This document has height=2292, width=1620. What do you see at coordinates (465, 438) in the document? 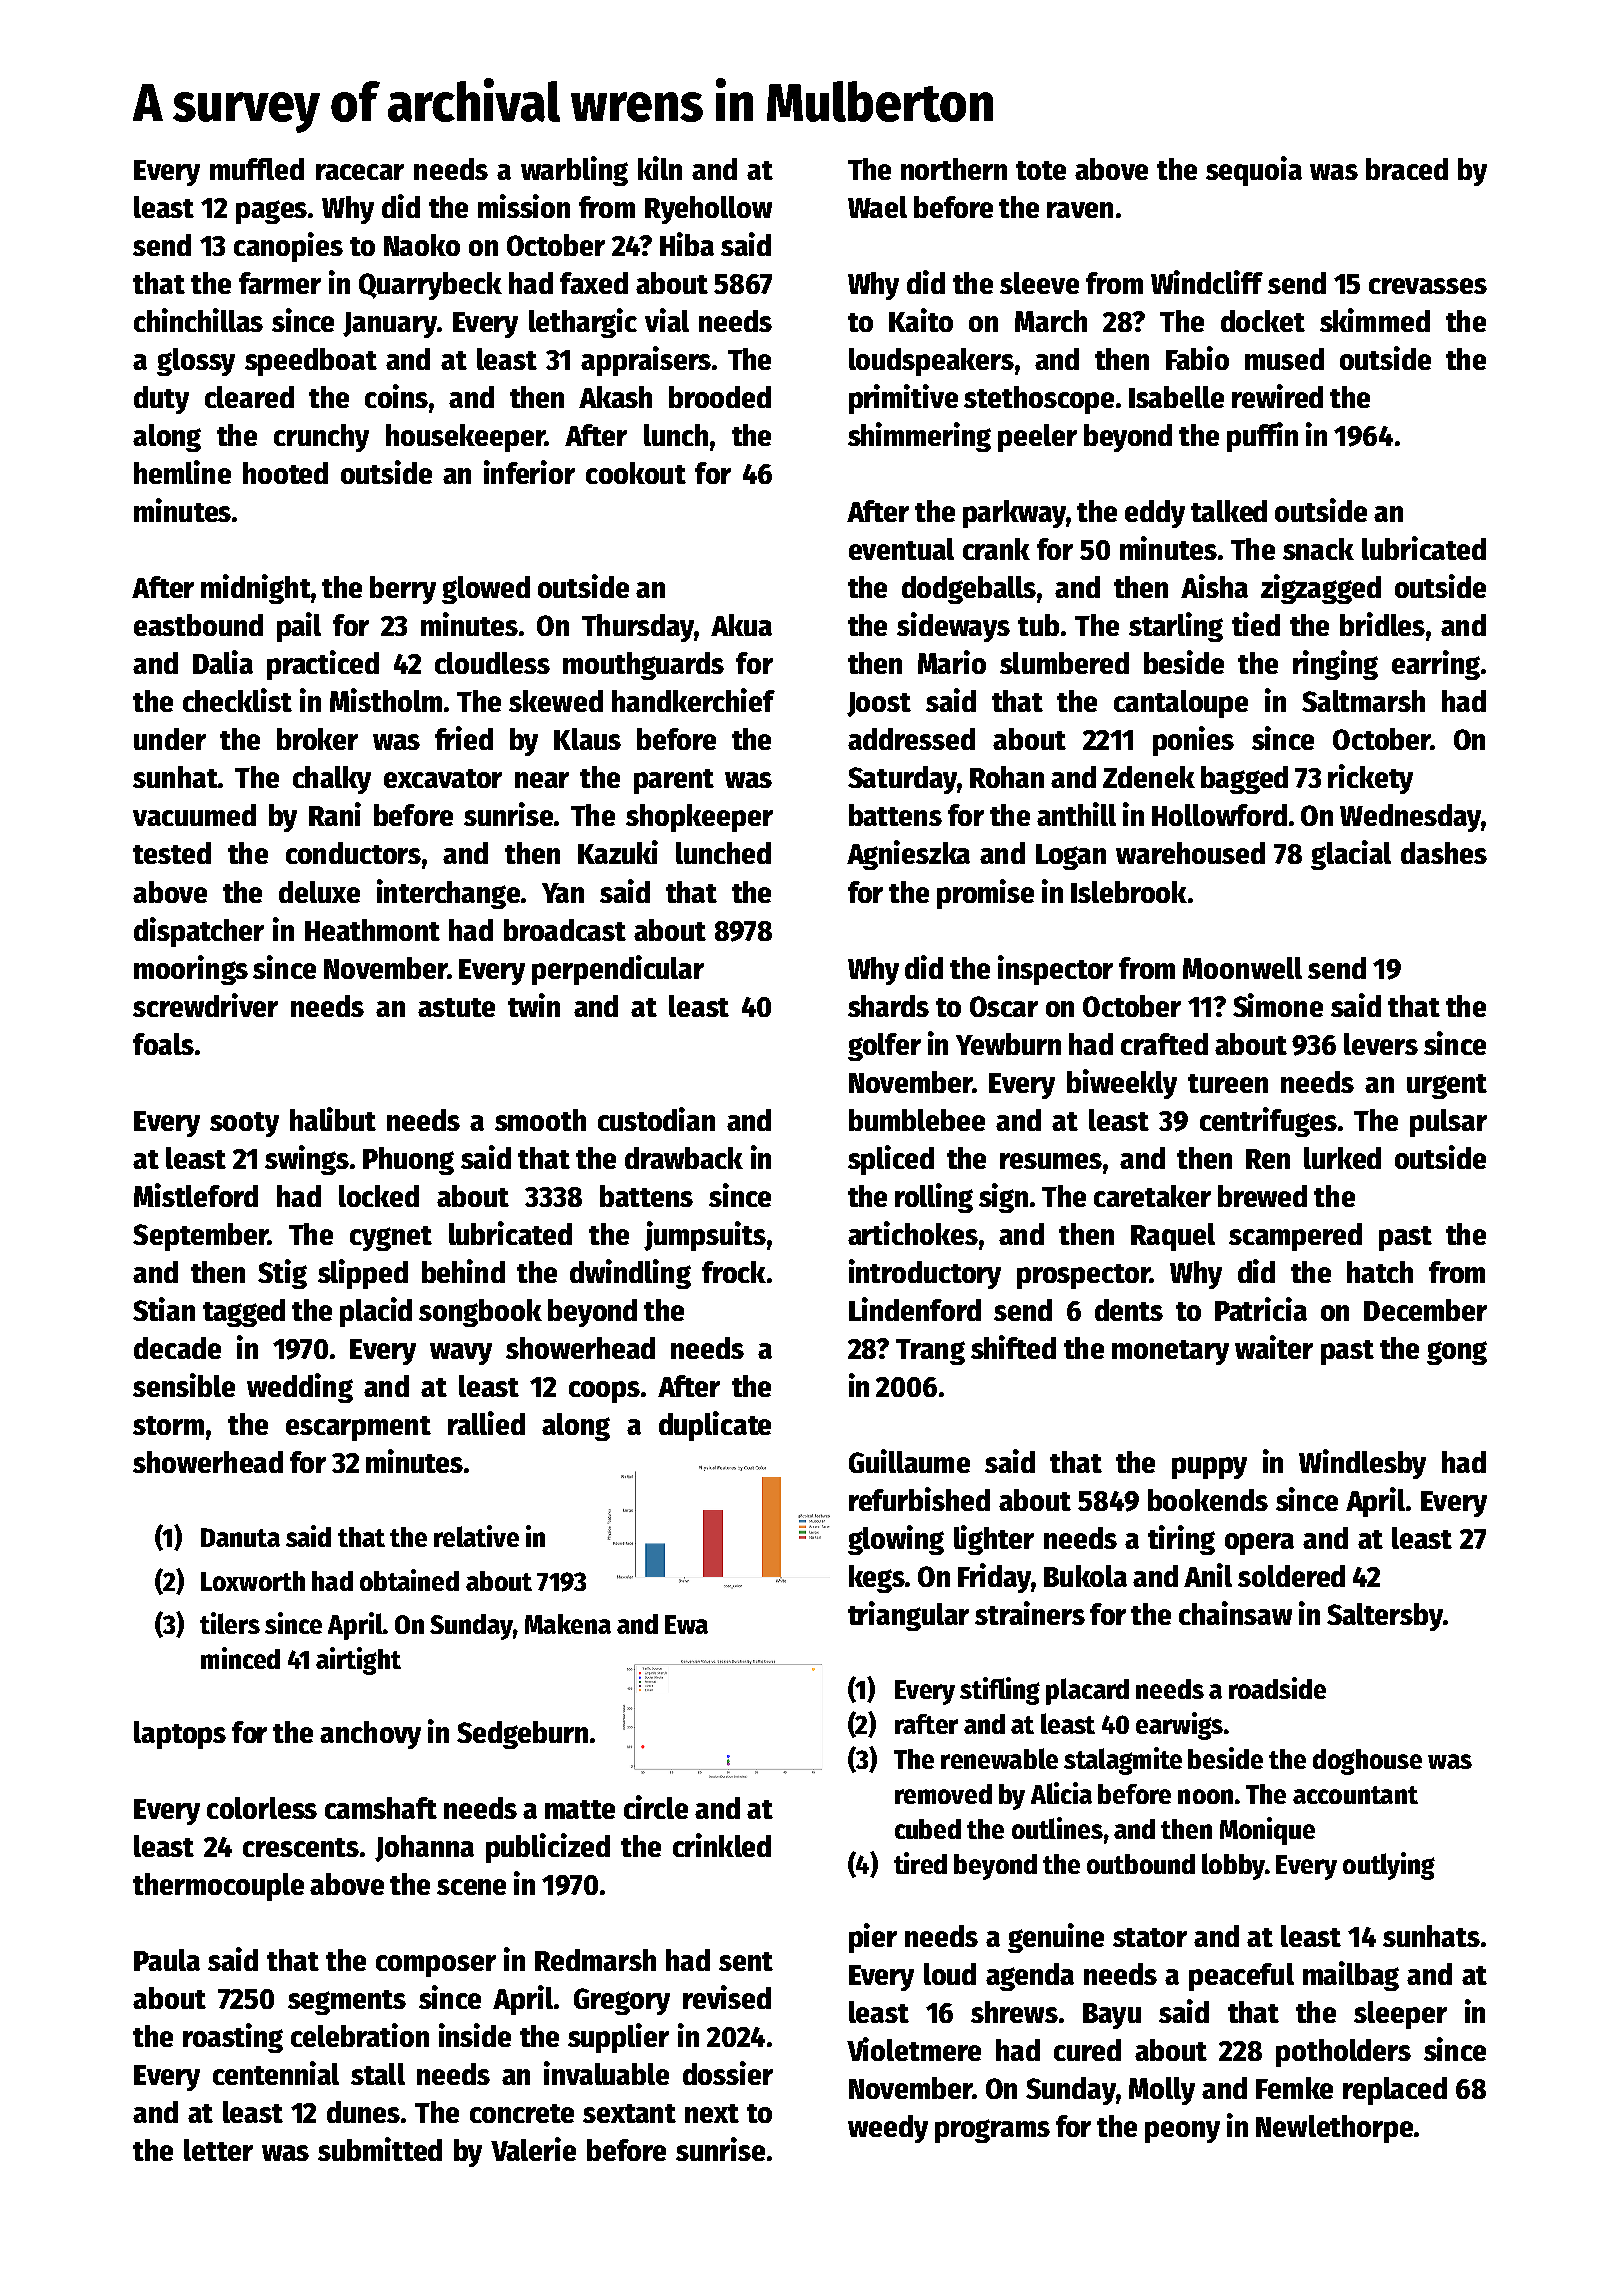
I see `housekeeper` at bounding box center [465, 438].
